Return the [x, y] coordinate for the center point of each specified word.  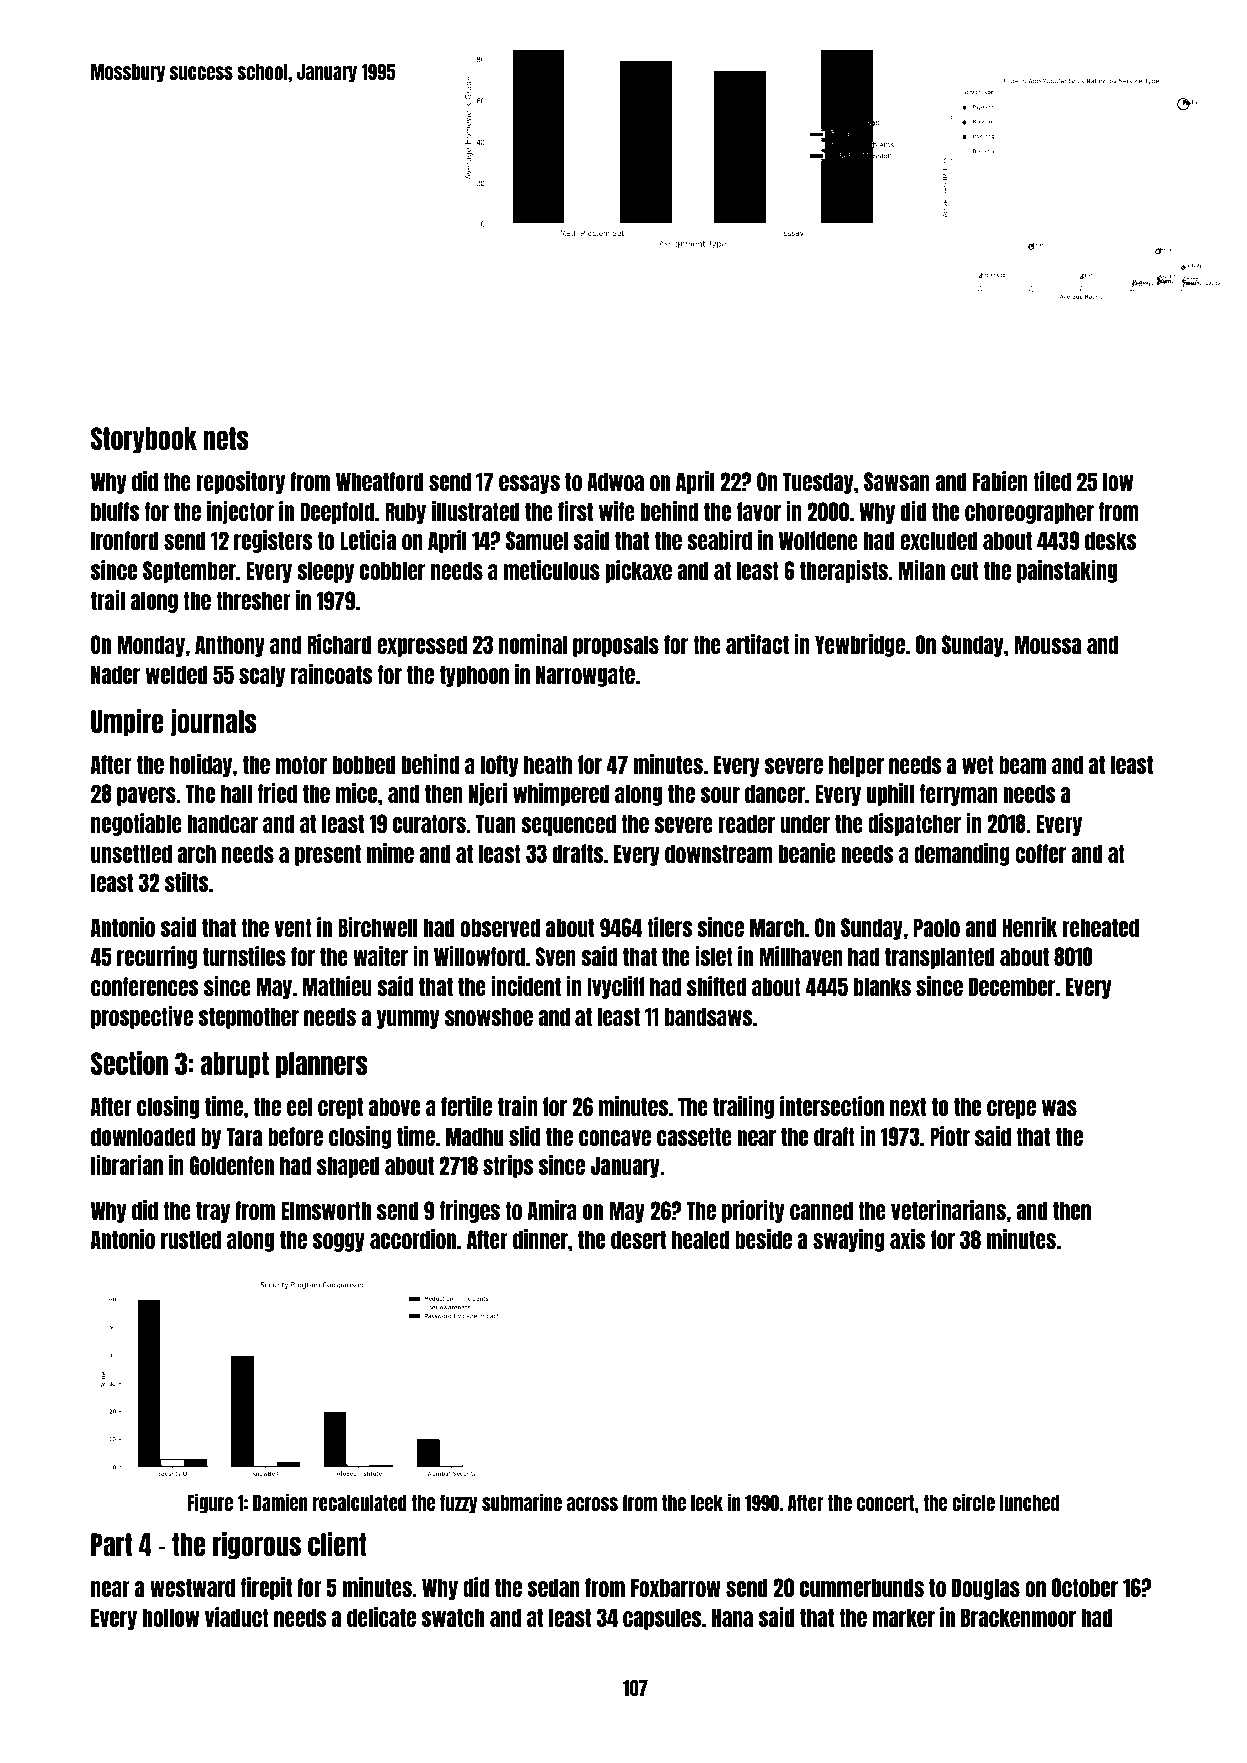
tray [213, 1212]
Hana [732, 1617]
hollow [170, 1617]
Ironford [125, 540]
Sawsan [897, 481]
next [908, 1106]
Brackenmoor [1018, 1617]
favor [759, 511]
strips [508, 1166]
